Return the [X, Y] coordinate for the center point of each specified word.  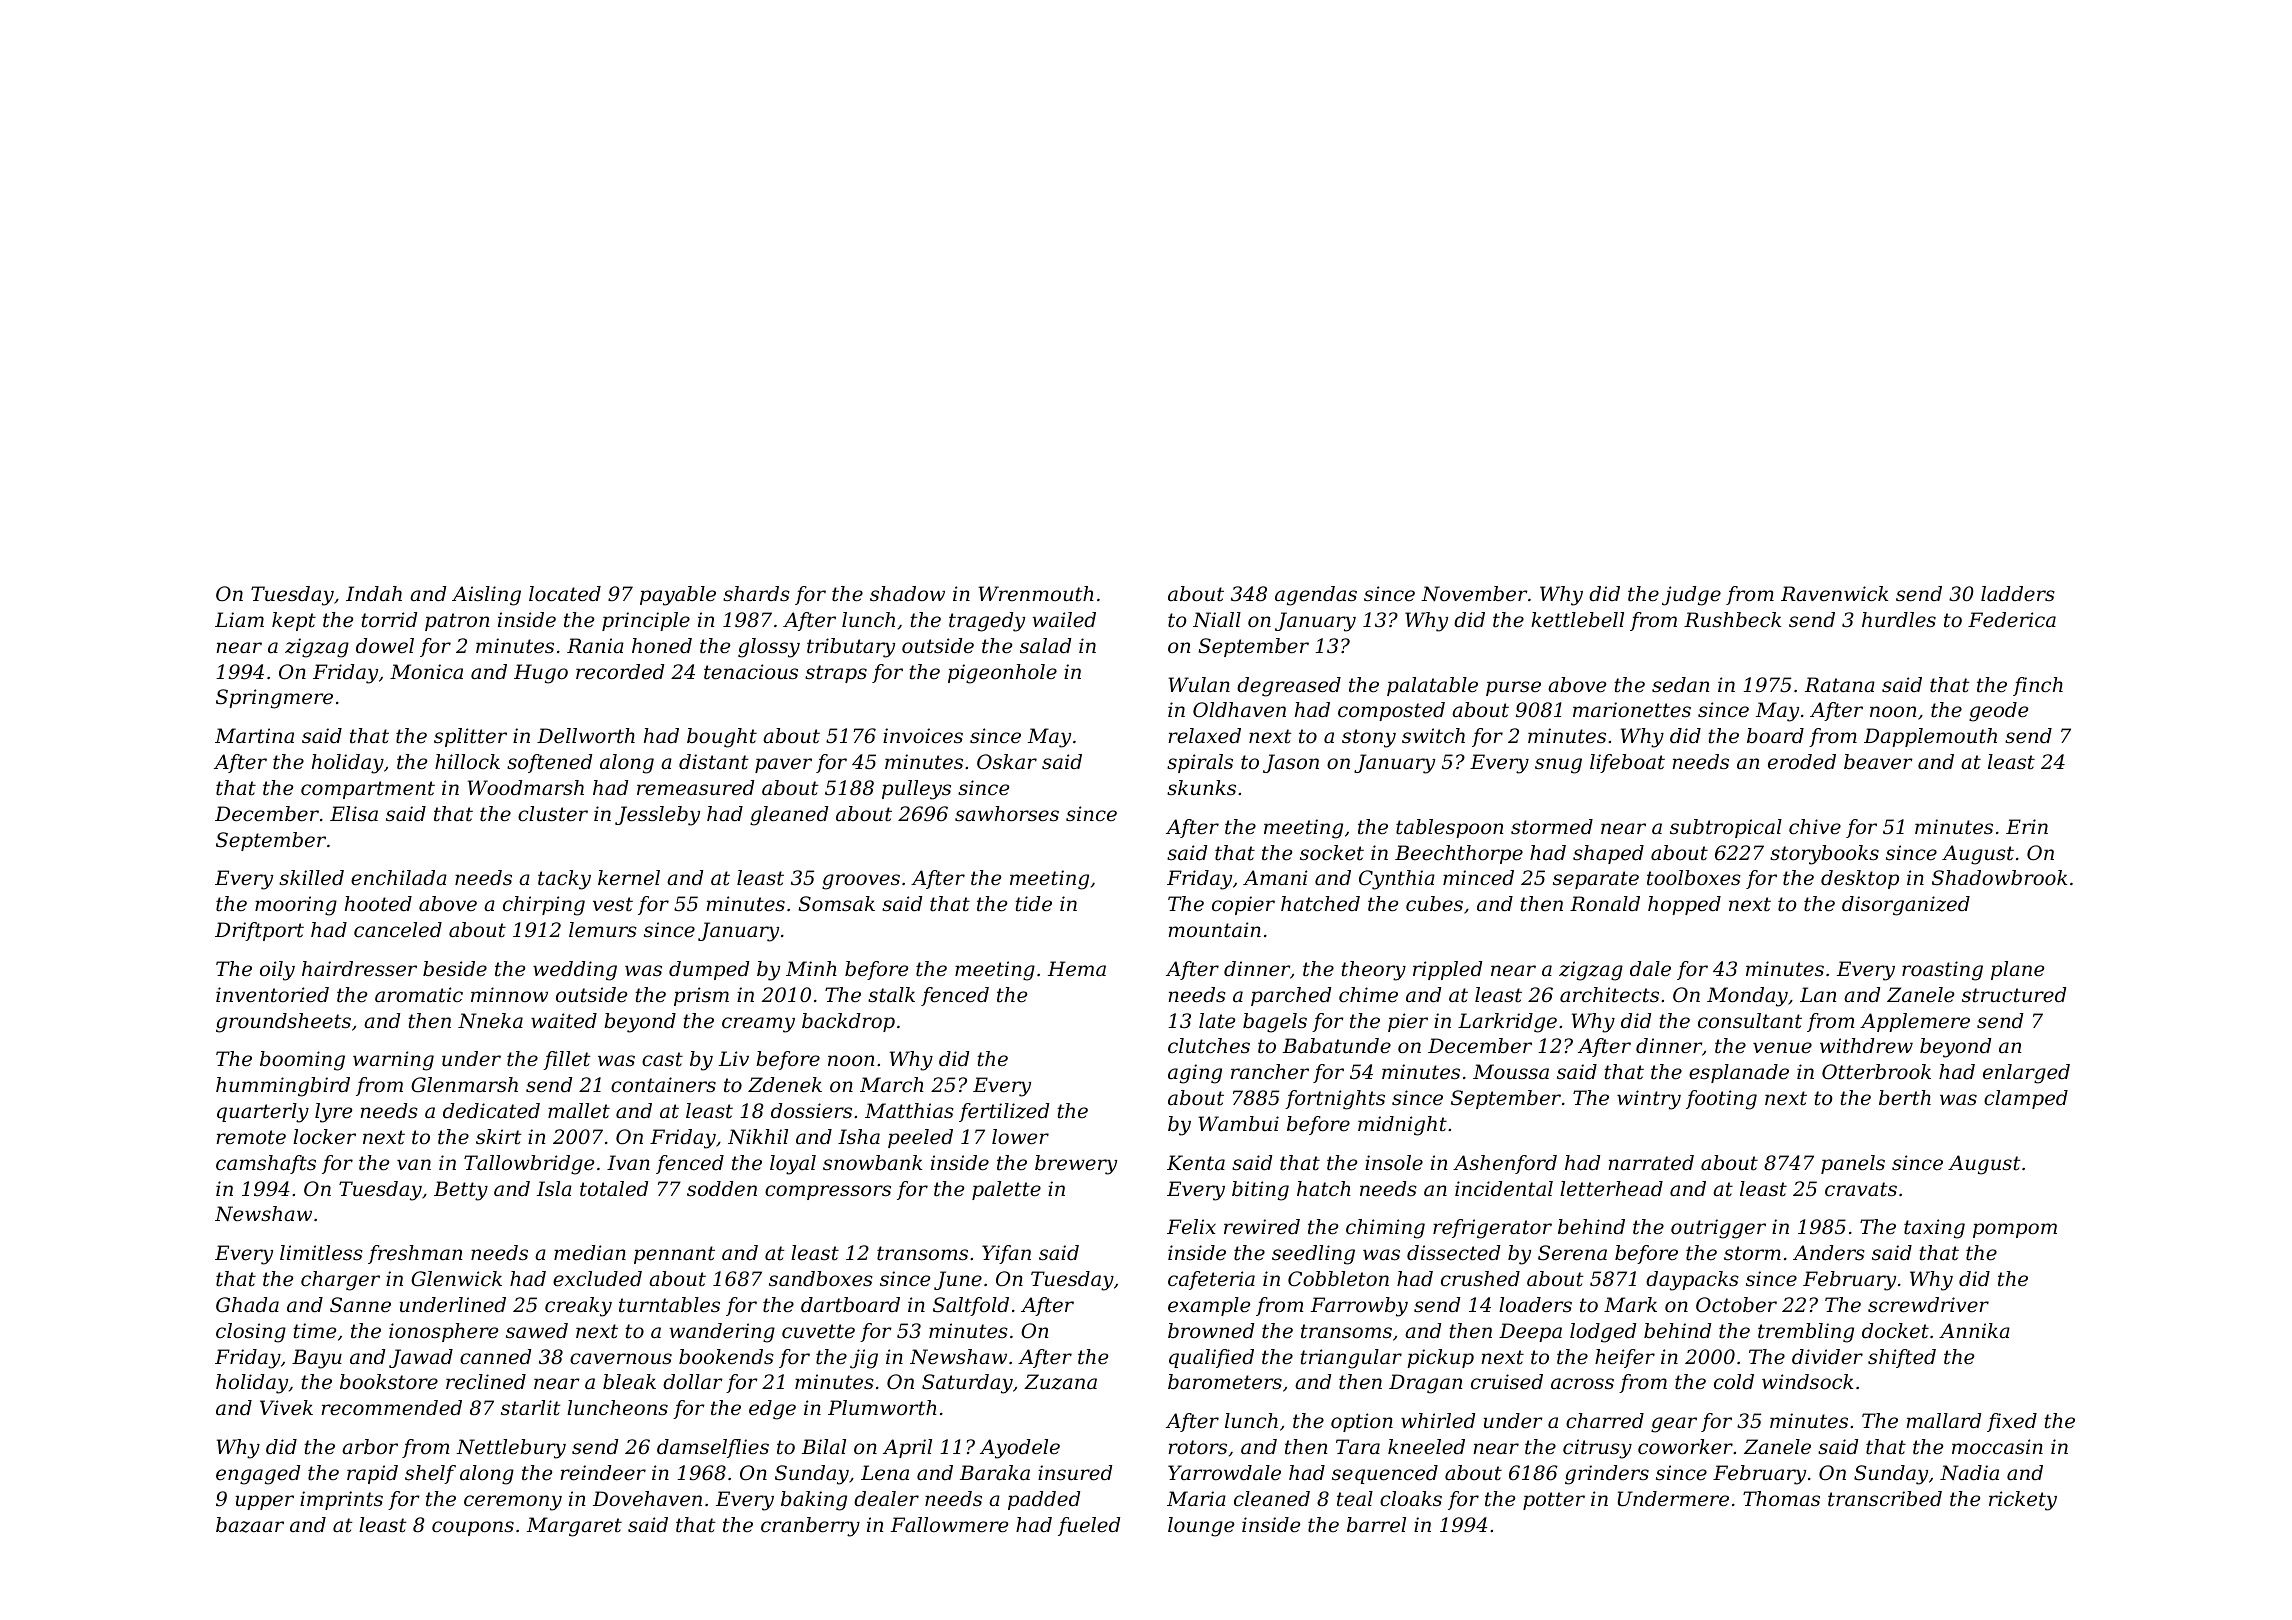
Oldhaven [1239, 710]
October [1736, 1305]
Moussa [1511, 1072]
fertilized [1004, 1112]
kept [294, 621]
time [314, 1330]
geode [1998, 712]
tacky [564, 880]
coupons [473, 1528]
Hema [1077, 969]
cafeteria [1211, 1280]
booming [302, 1061]
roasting [1942, 971]
